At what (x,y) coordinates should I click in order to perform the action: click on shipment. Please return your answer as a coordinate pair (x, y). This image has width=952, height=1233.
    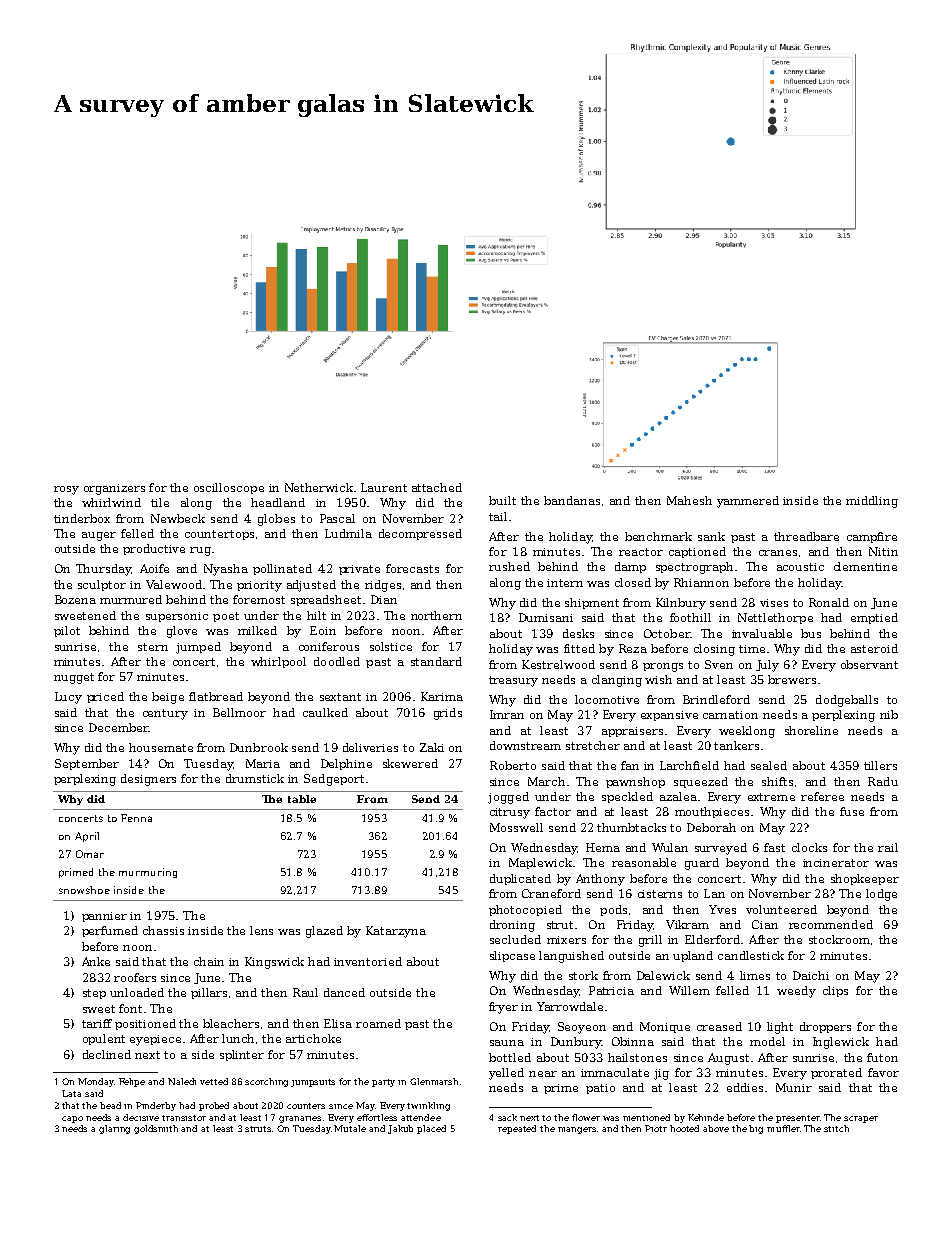
    Looking at the image, I should click on (592, 603).
